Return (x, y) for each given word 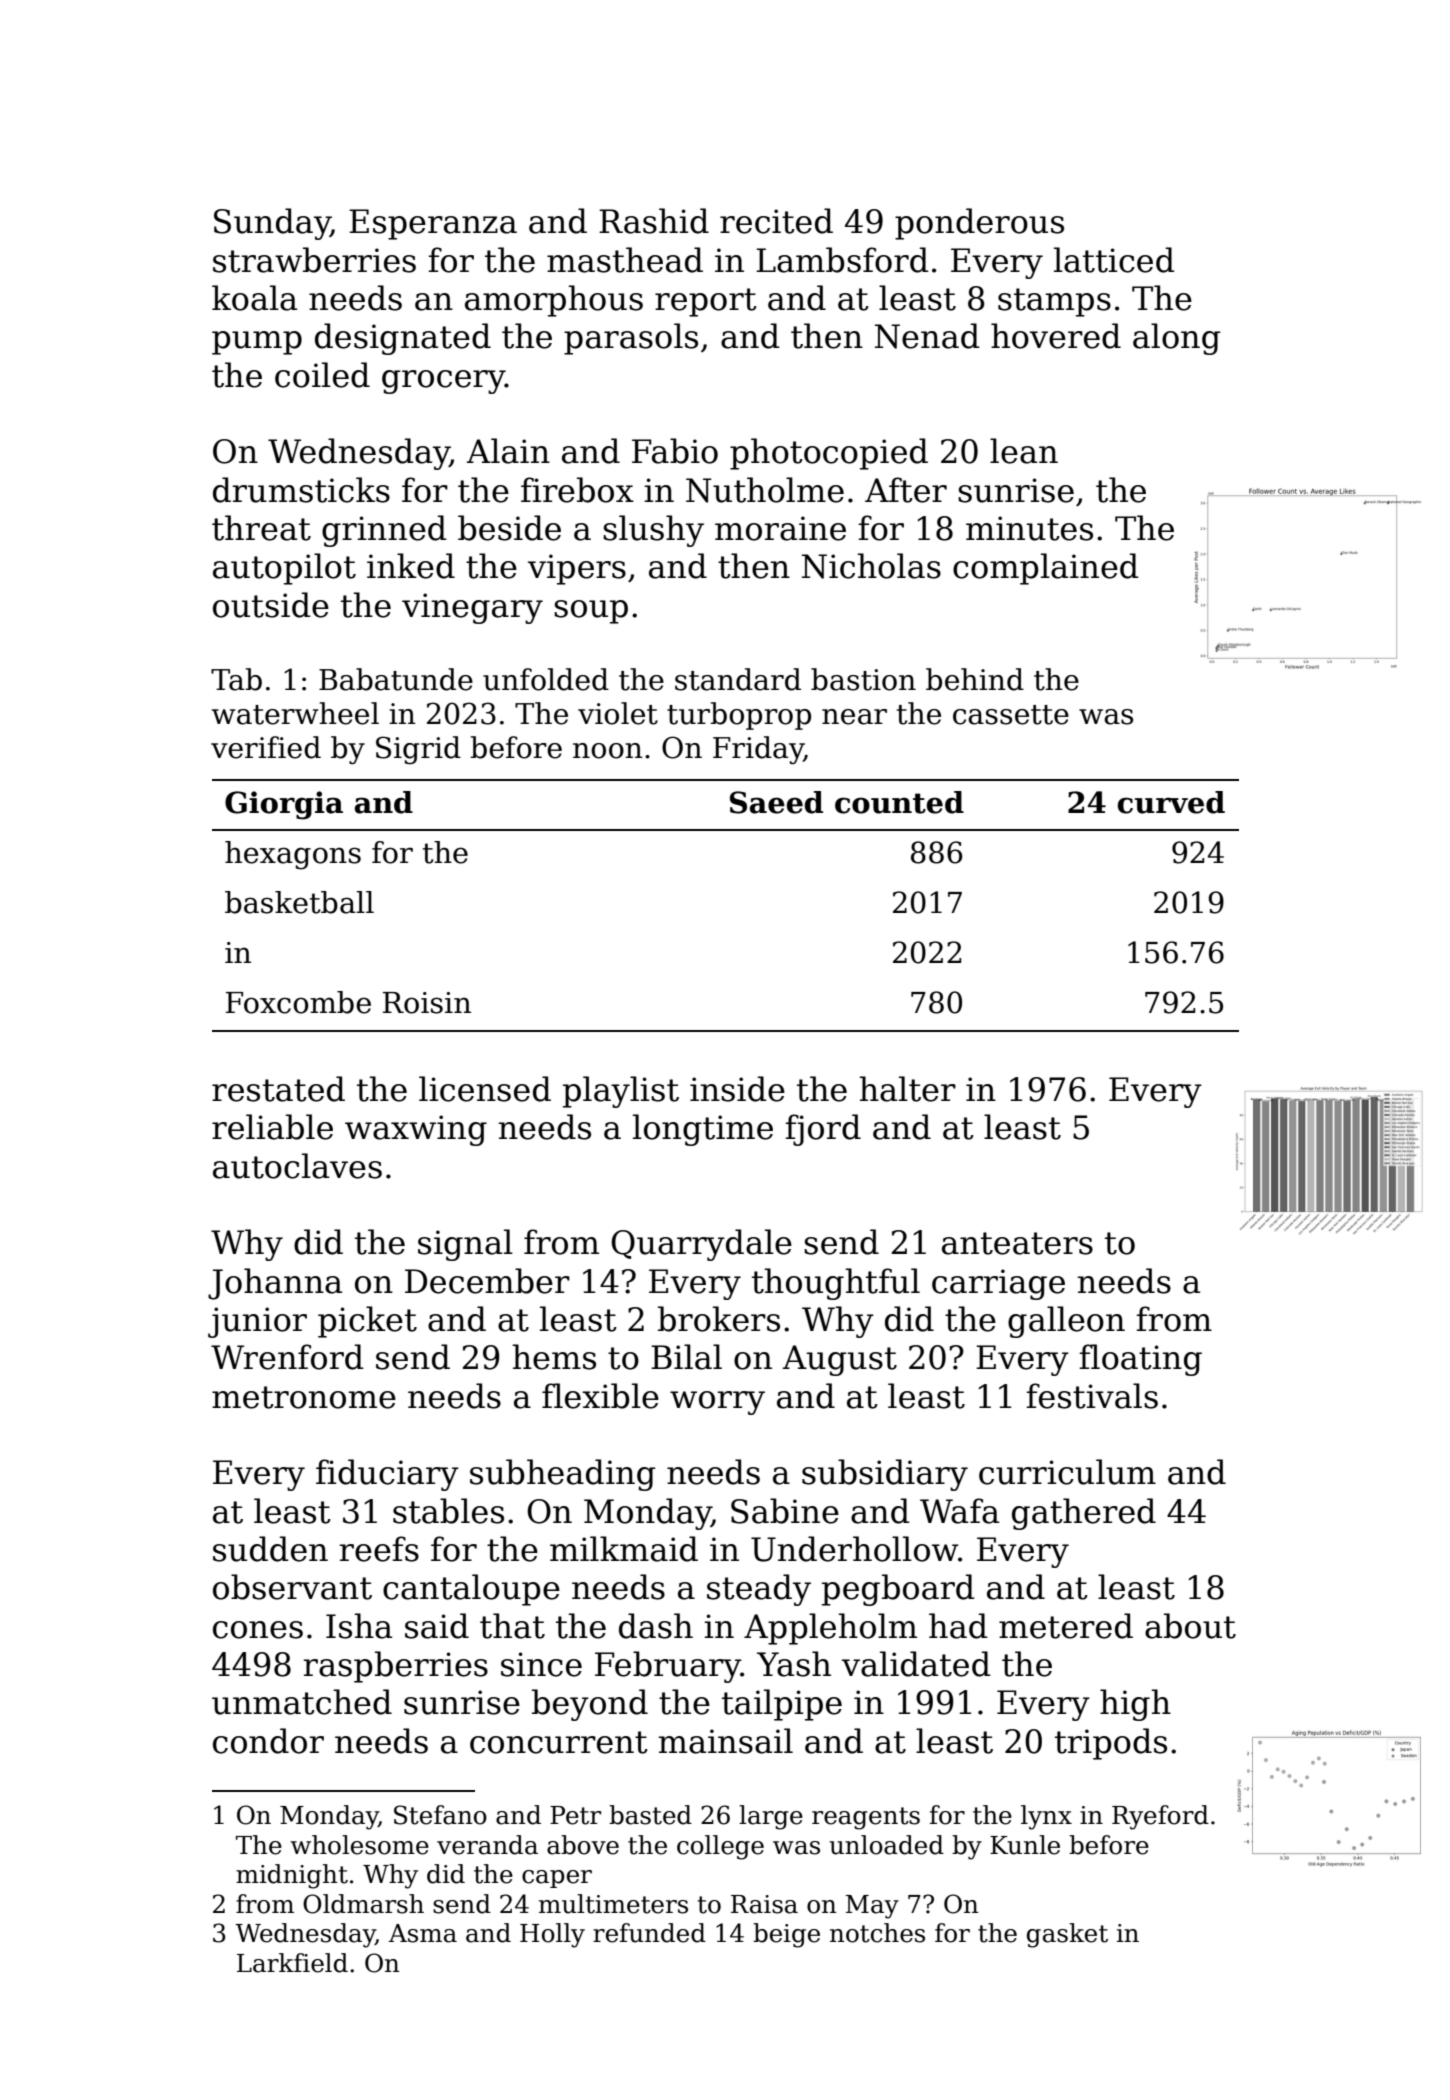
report (706, 302)
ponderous (979, 224)
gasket (1067, 1935)
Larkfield (292, 1963)
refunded (649, 1933)
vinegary (472, 608)
